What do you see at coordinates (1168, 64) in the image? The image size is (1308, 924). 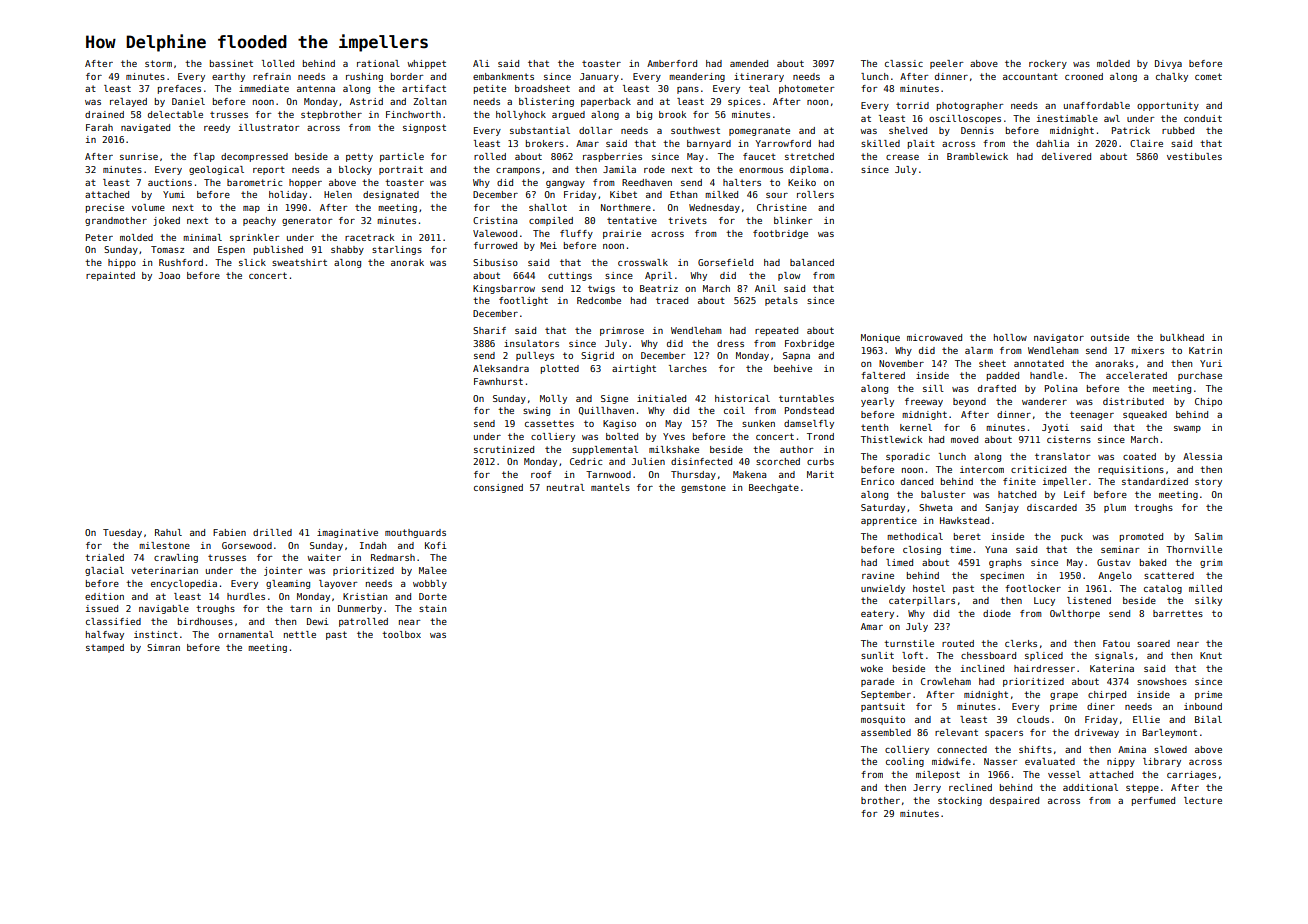 I see `Divya` at bounding box center [1168, 64].
